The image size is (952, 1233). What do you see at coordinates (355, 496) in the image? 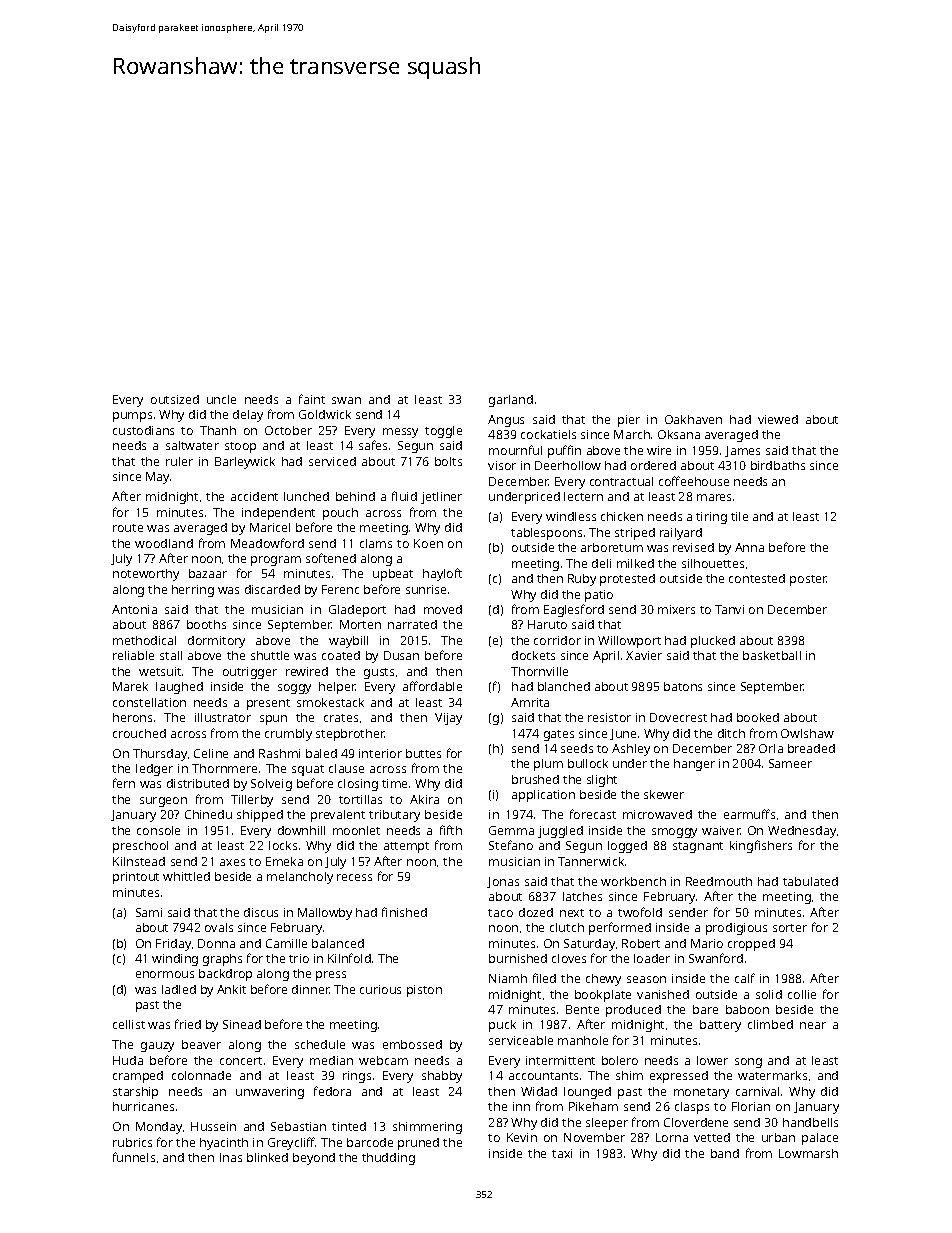
I see `behind` at bounding box center [355, 496].
